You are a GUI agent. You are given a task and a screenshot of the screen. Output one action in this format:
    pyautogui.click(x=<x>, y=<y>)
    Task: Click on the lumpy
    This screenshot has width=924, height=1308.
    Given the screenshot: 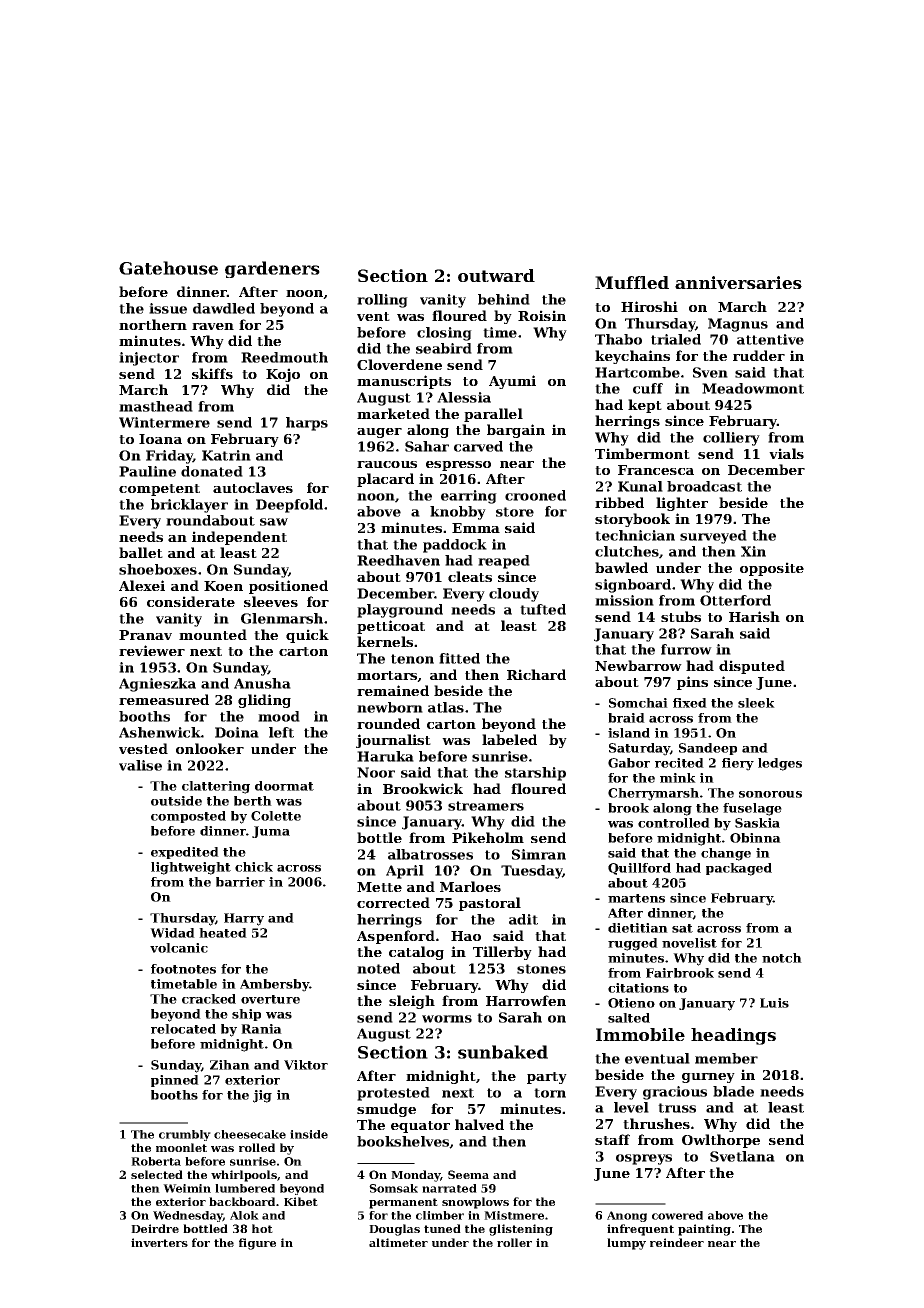 What is the action you would take?
    pyautogui.click(x=626, y=1244)
